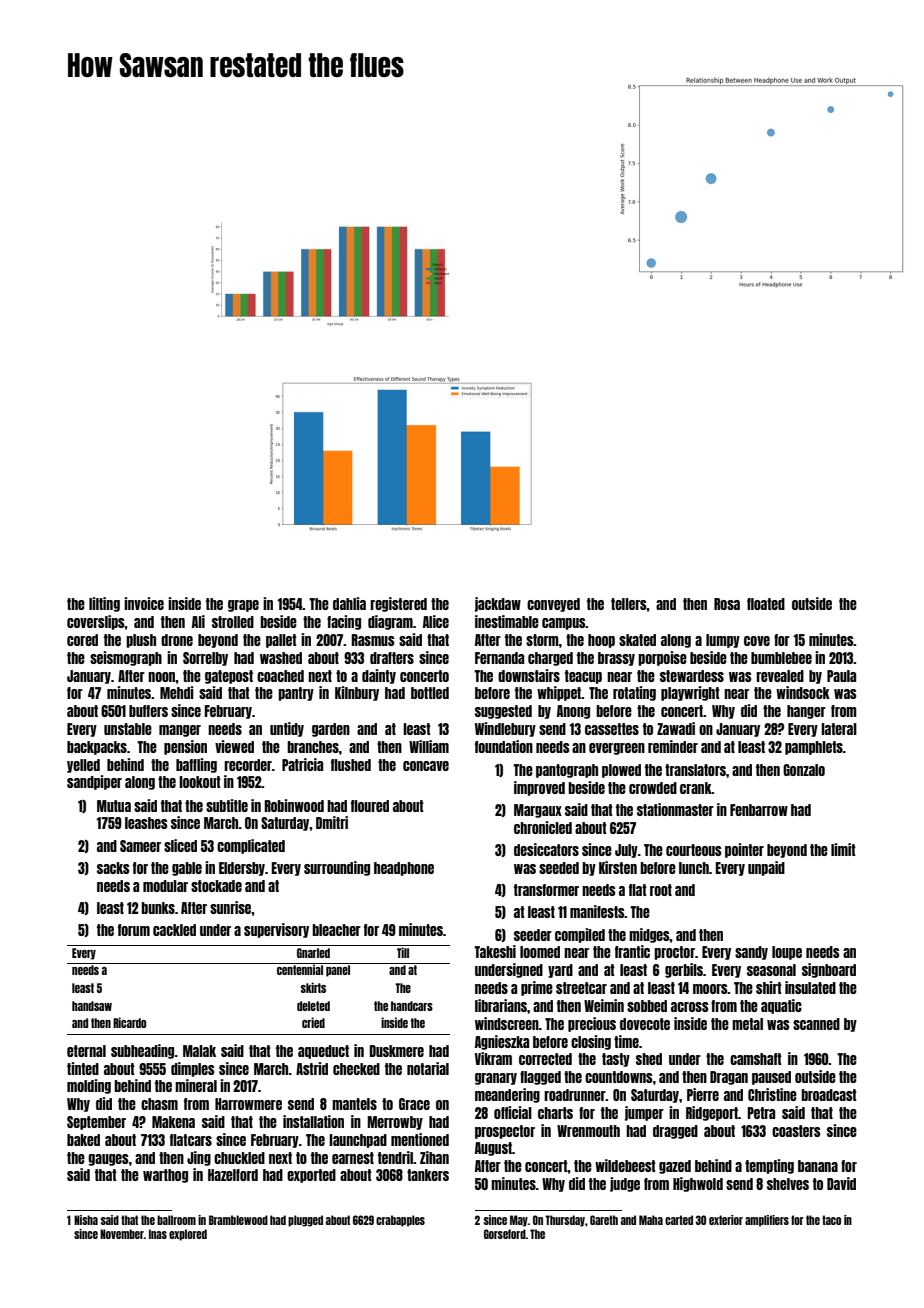 This screenshot has height=1308, width=924. I want to click on inestimable, so click(507, 621).
